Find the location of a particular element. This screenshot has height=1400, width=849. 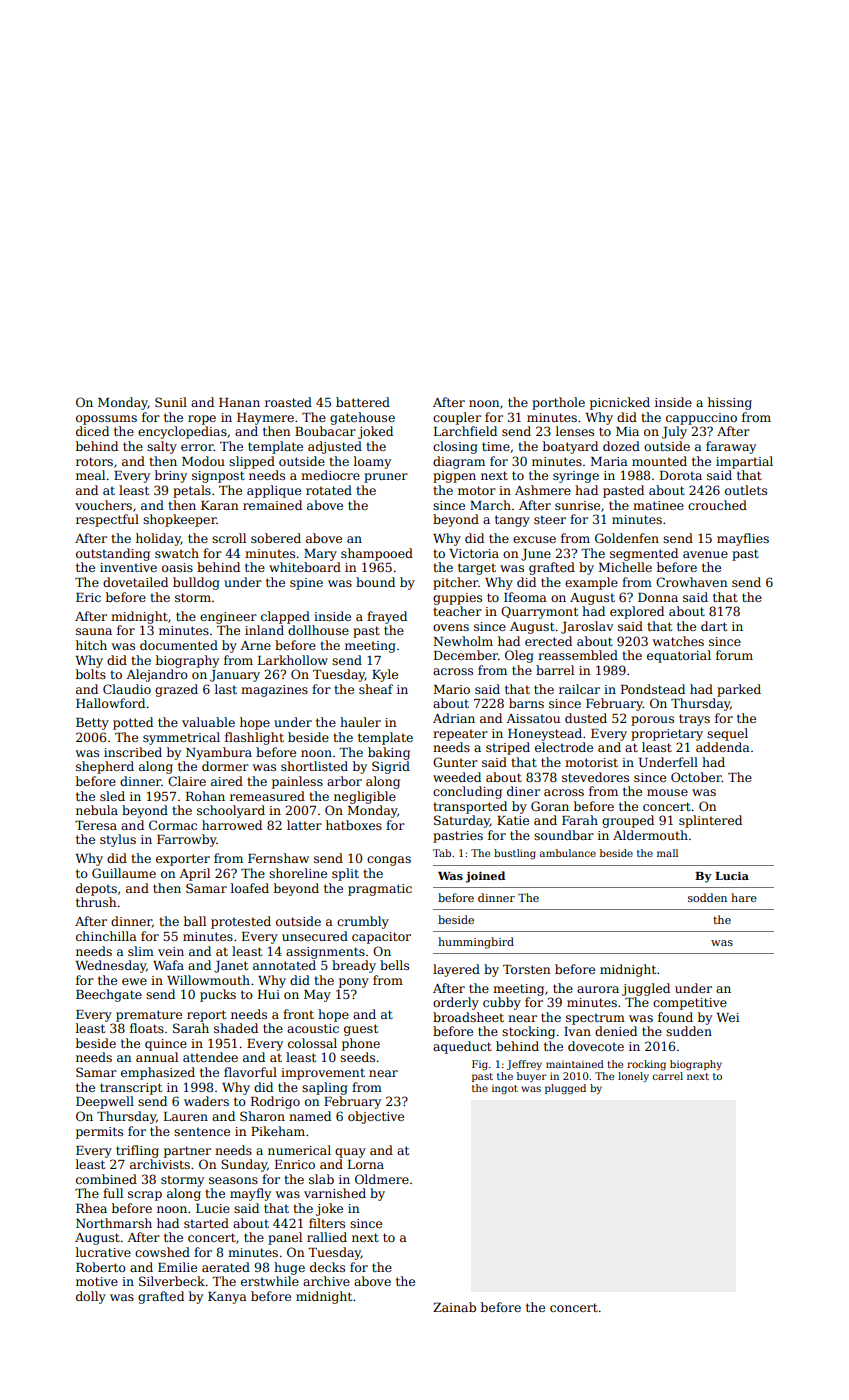

picnicked is located at coordinates (620, 403).
